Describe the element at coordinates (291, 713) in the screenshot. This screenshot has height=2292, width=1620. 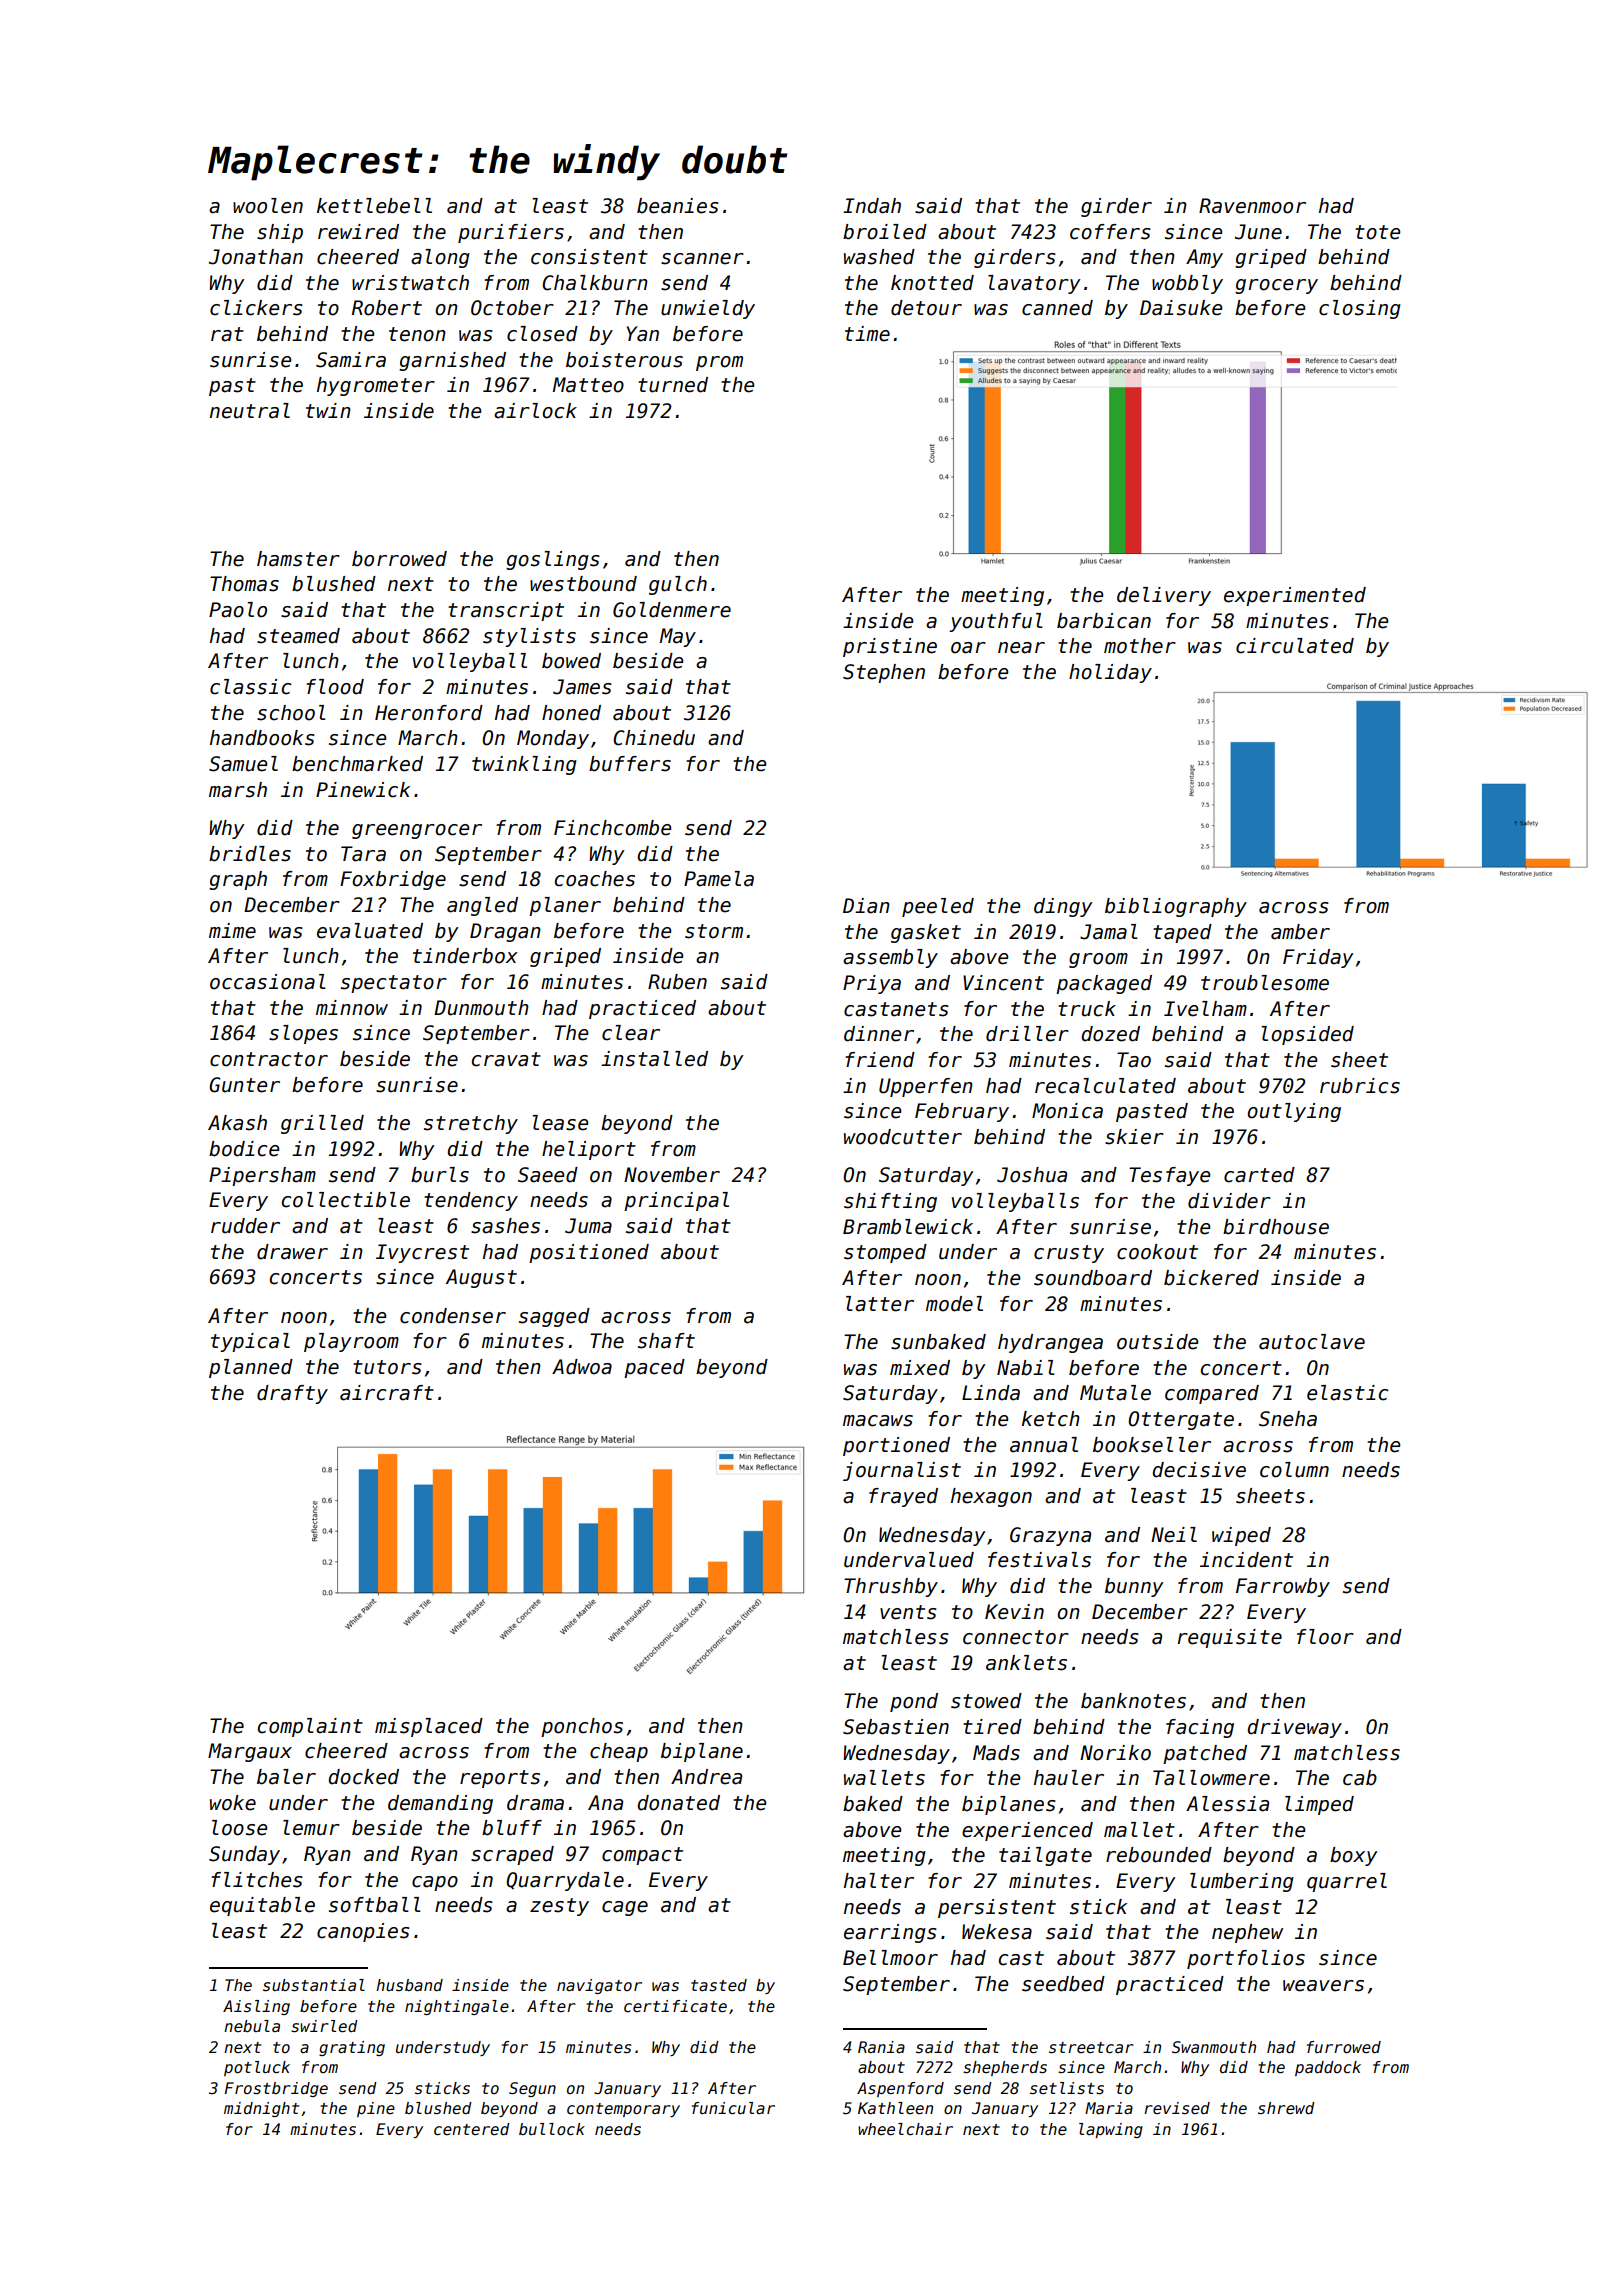
I see `school` at that location.
